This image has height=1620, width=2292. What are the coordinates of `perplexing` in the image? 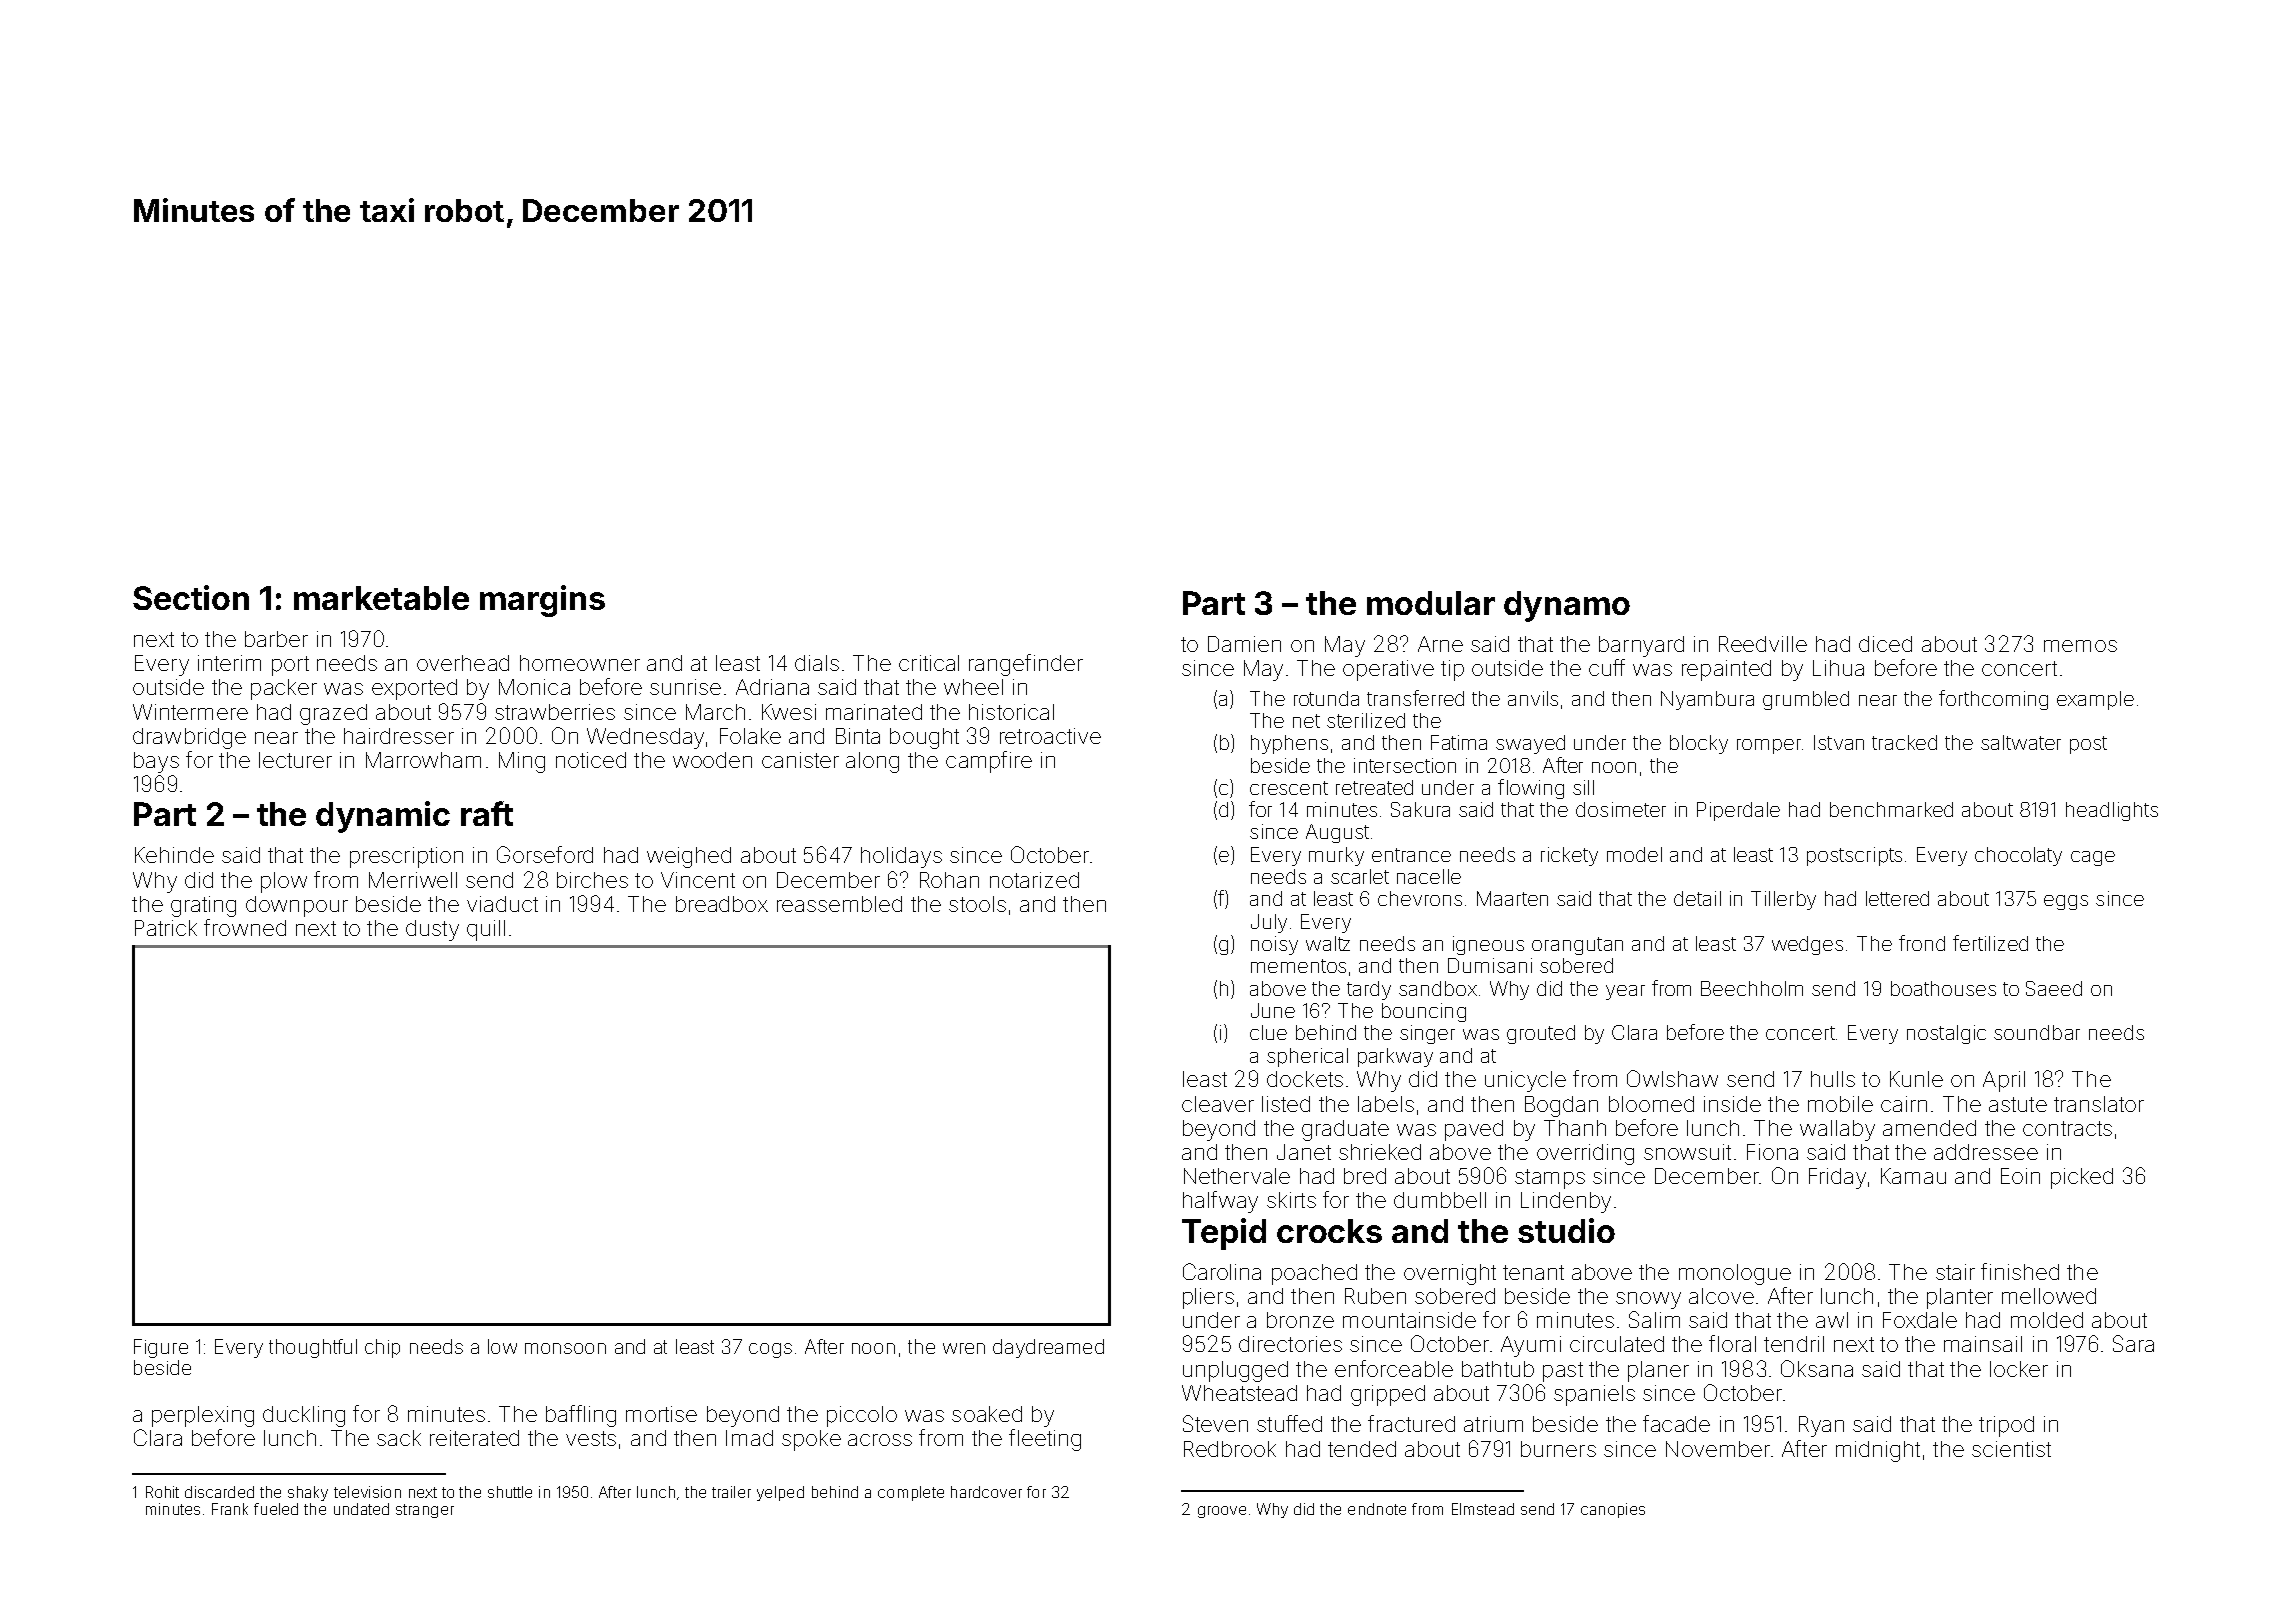 It's located at (203, 1416).
